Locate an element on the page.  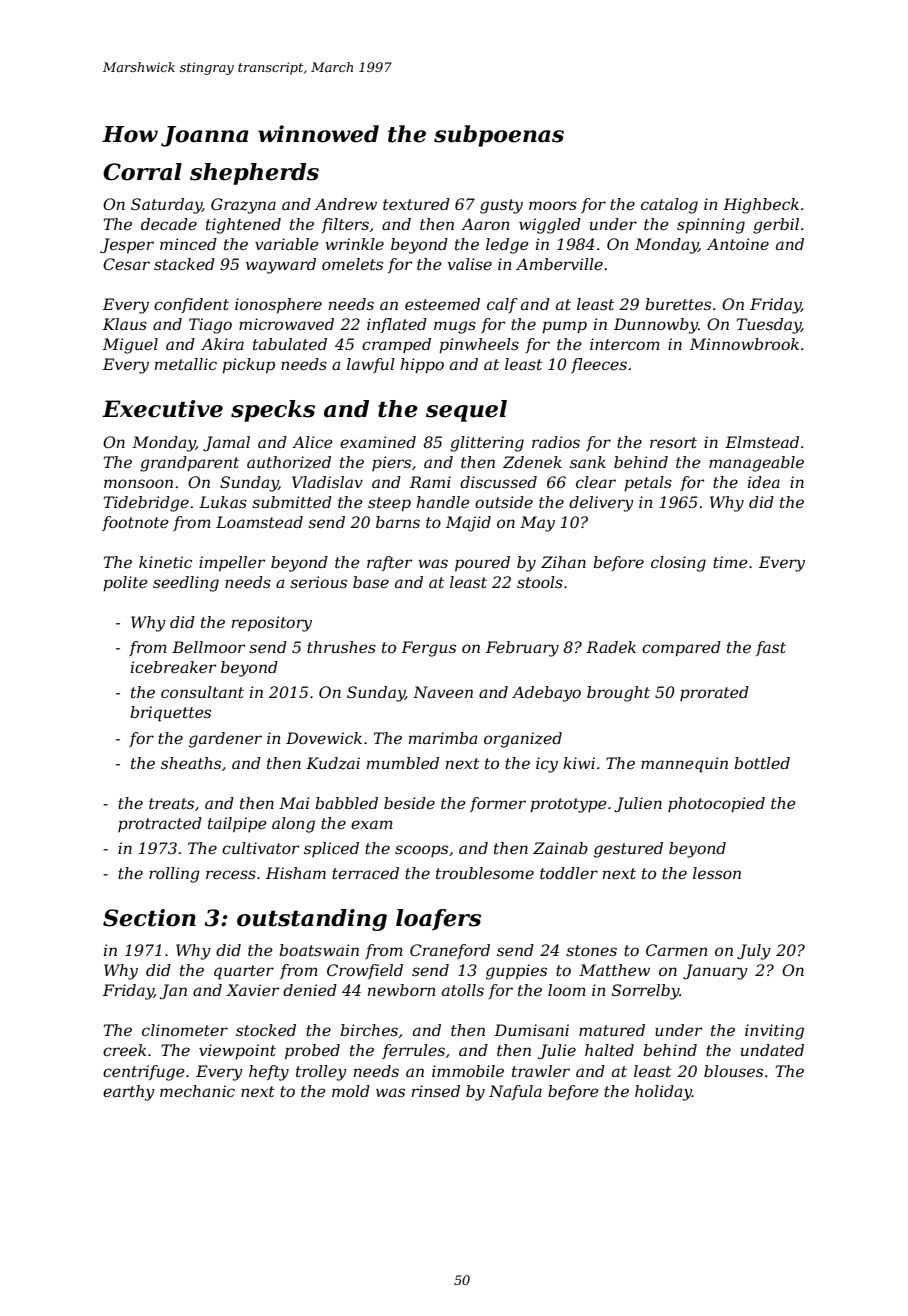
Miguel is located at coordinates (130, 346).
